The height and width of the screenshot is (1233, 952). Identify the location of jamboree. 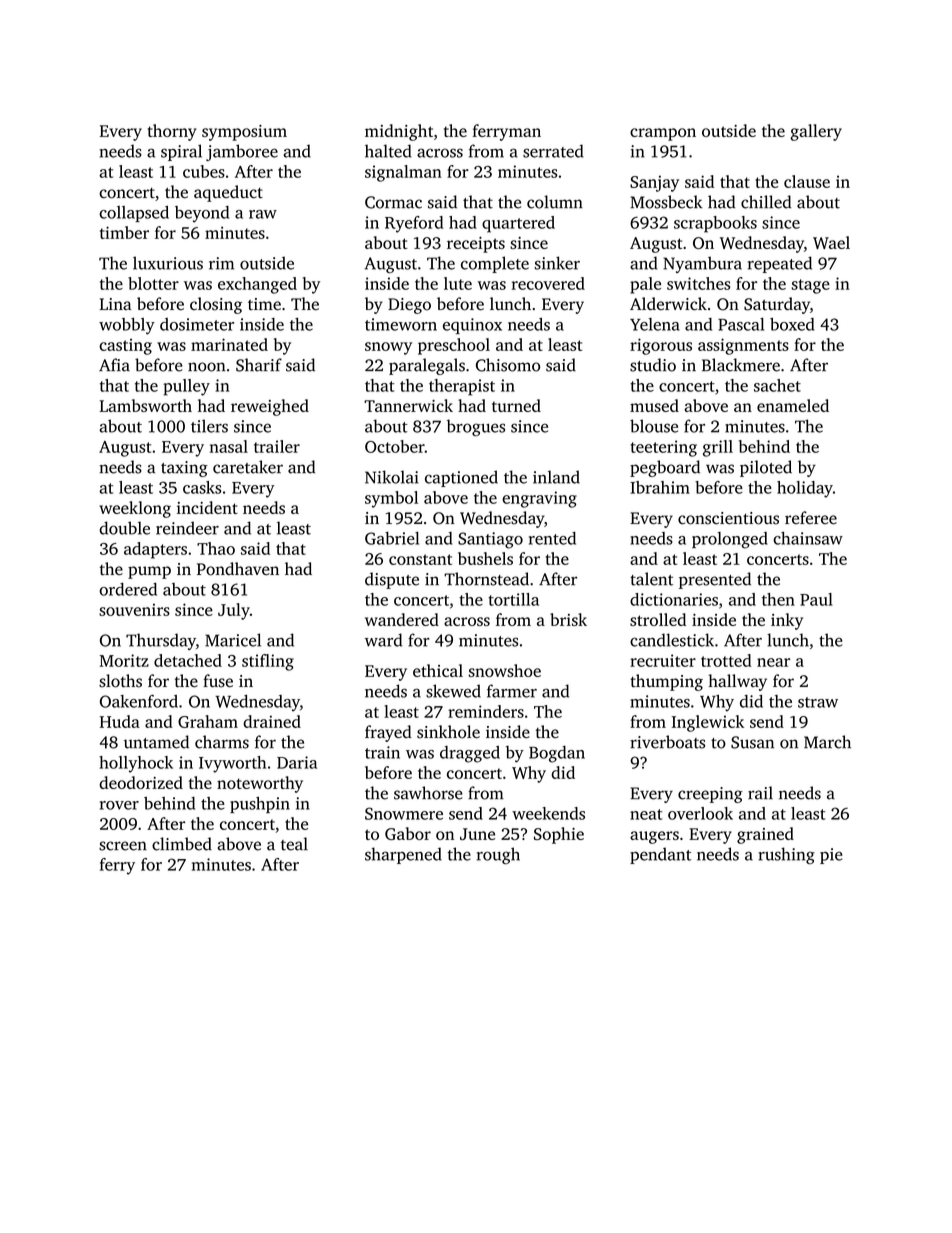
(242, 152).
